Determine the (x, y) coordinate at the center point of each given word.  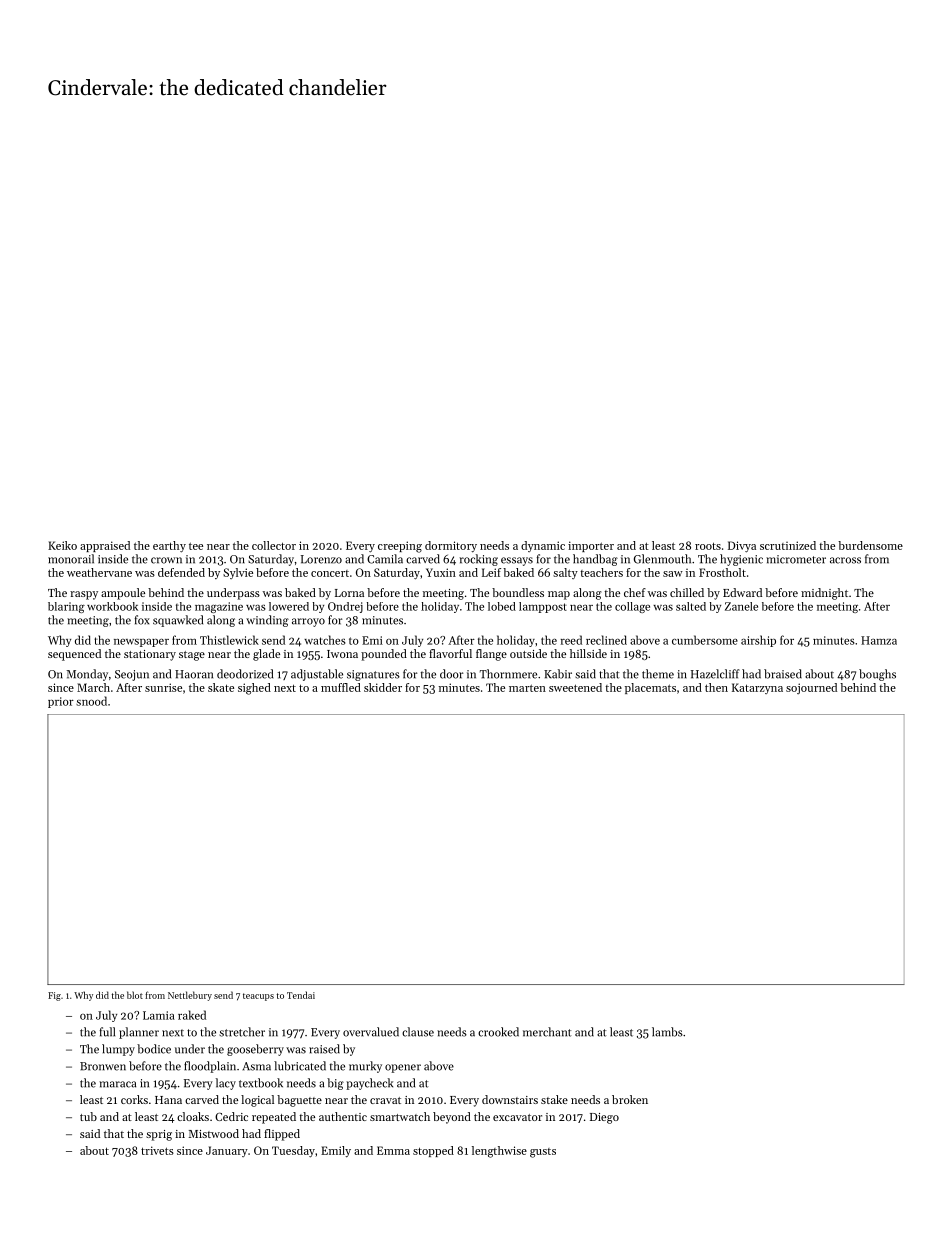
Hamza (879, 640)
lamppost (543, 607)
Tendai (301, 995)
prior (61, 702)
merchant (547, 1032)
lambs (667, 1032)
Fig (54, 996)
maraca (117, 1084)
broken (630, 1099)
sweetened (575, 687)
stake (554, 1099)
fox (142, 620)
